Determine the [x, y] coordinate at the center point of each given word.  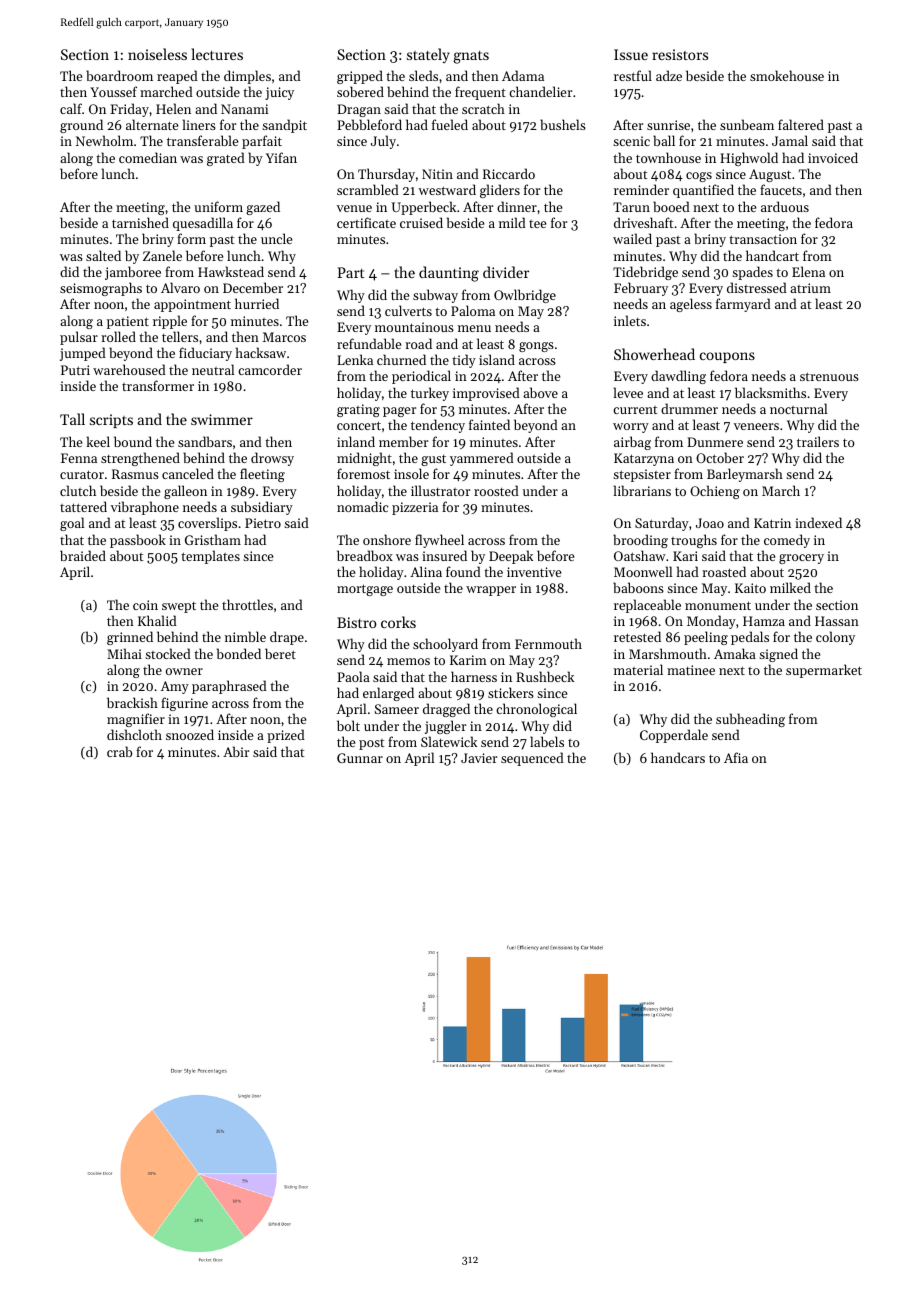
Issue [631, 54]
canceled [188, 473]
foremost [363, 473]
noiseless [157, 54]
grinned [130, 638]
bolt [348, 725]
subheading [750, 720]
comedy [787, 541]
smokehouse [787, 75]
